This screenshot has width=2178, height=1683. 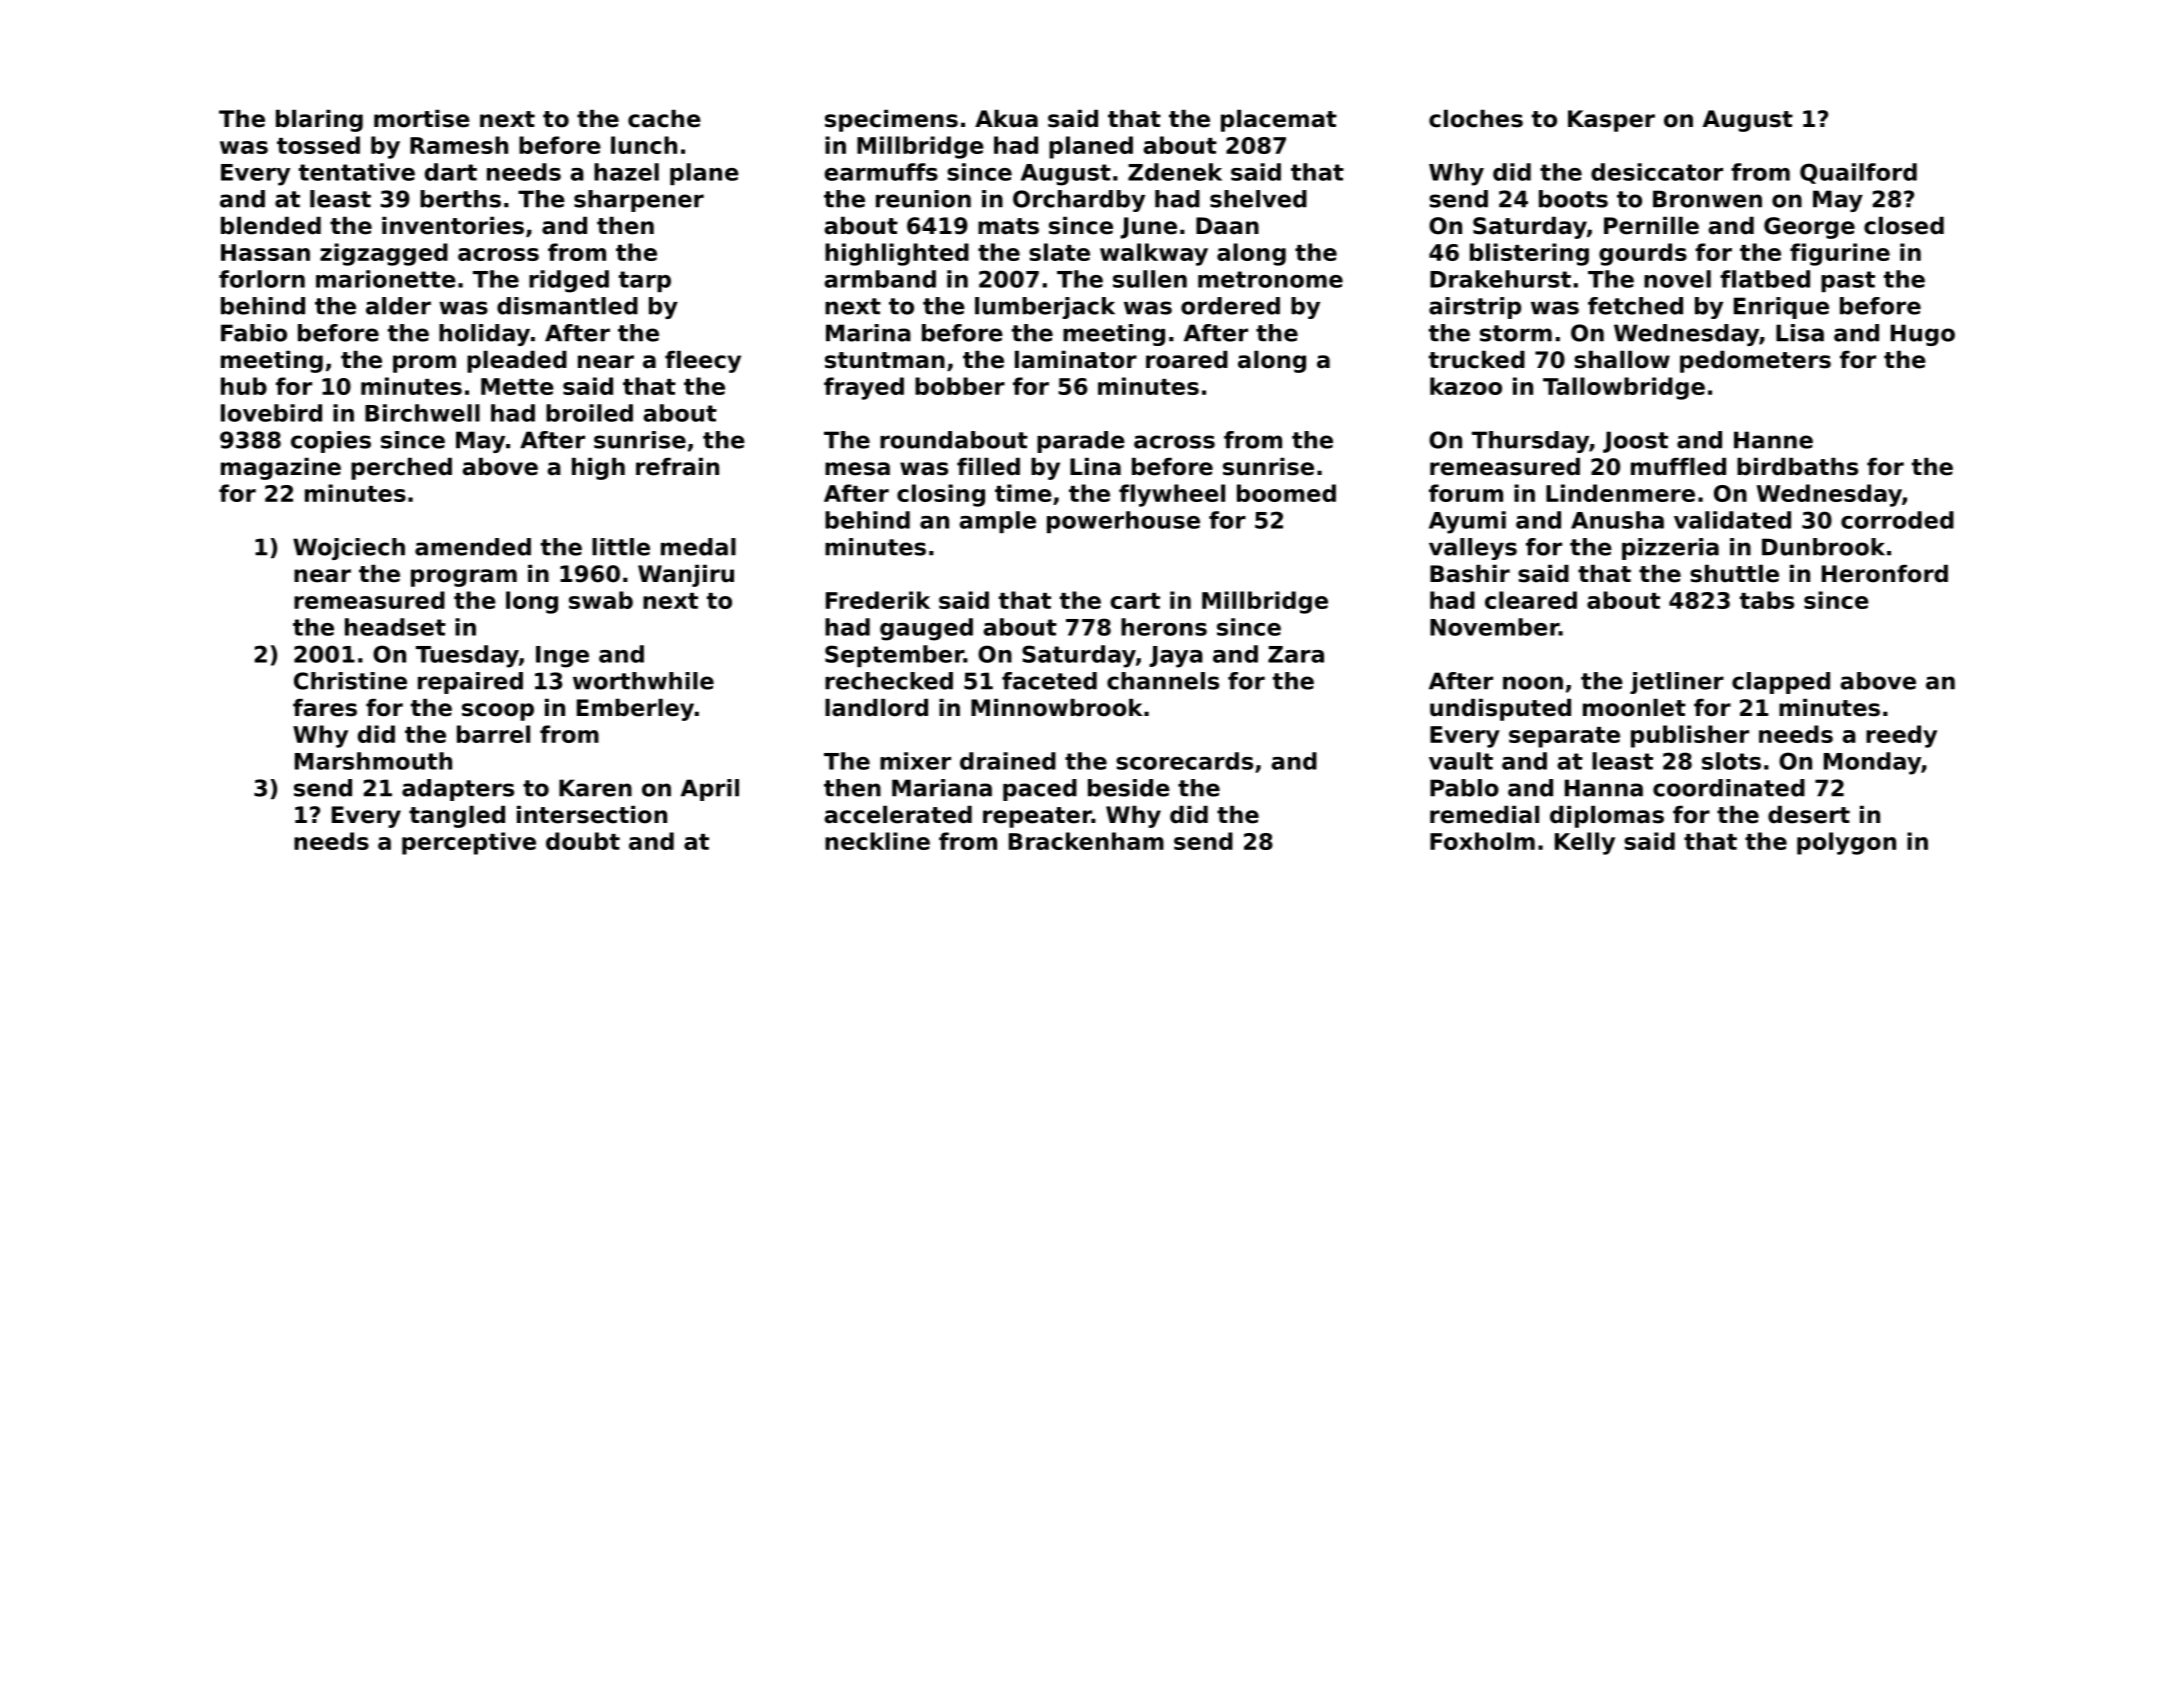 What do you see at coordinates (1164, 627) in the screenshot?
I see `herons` at bounding box center [1164, 627].
